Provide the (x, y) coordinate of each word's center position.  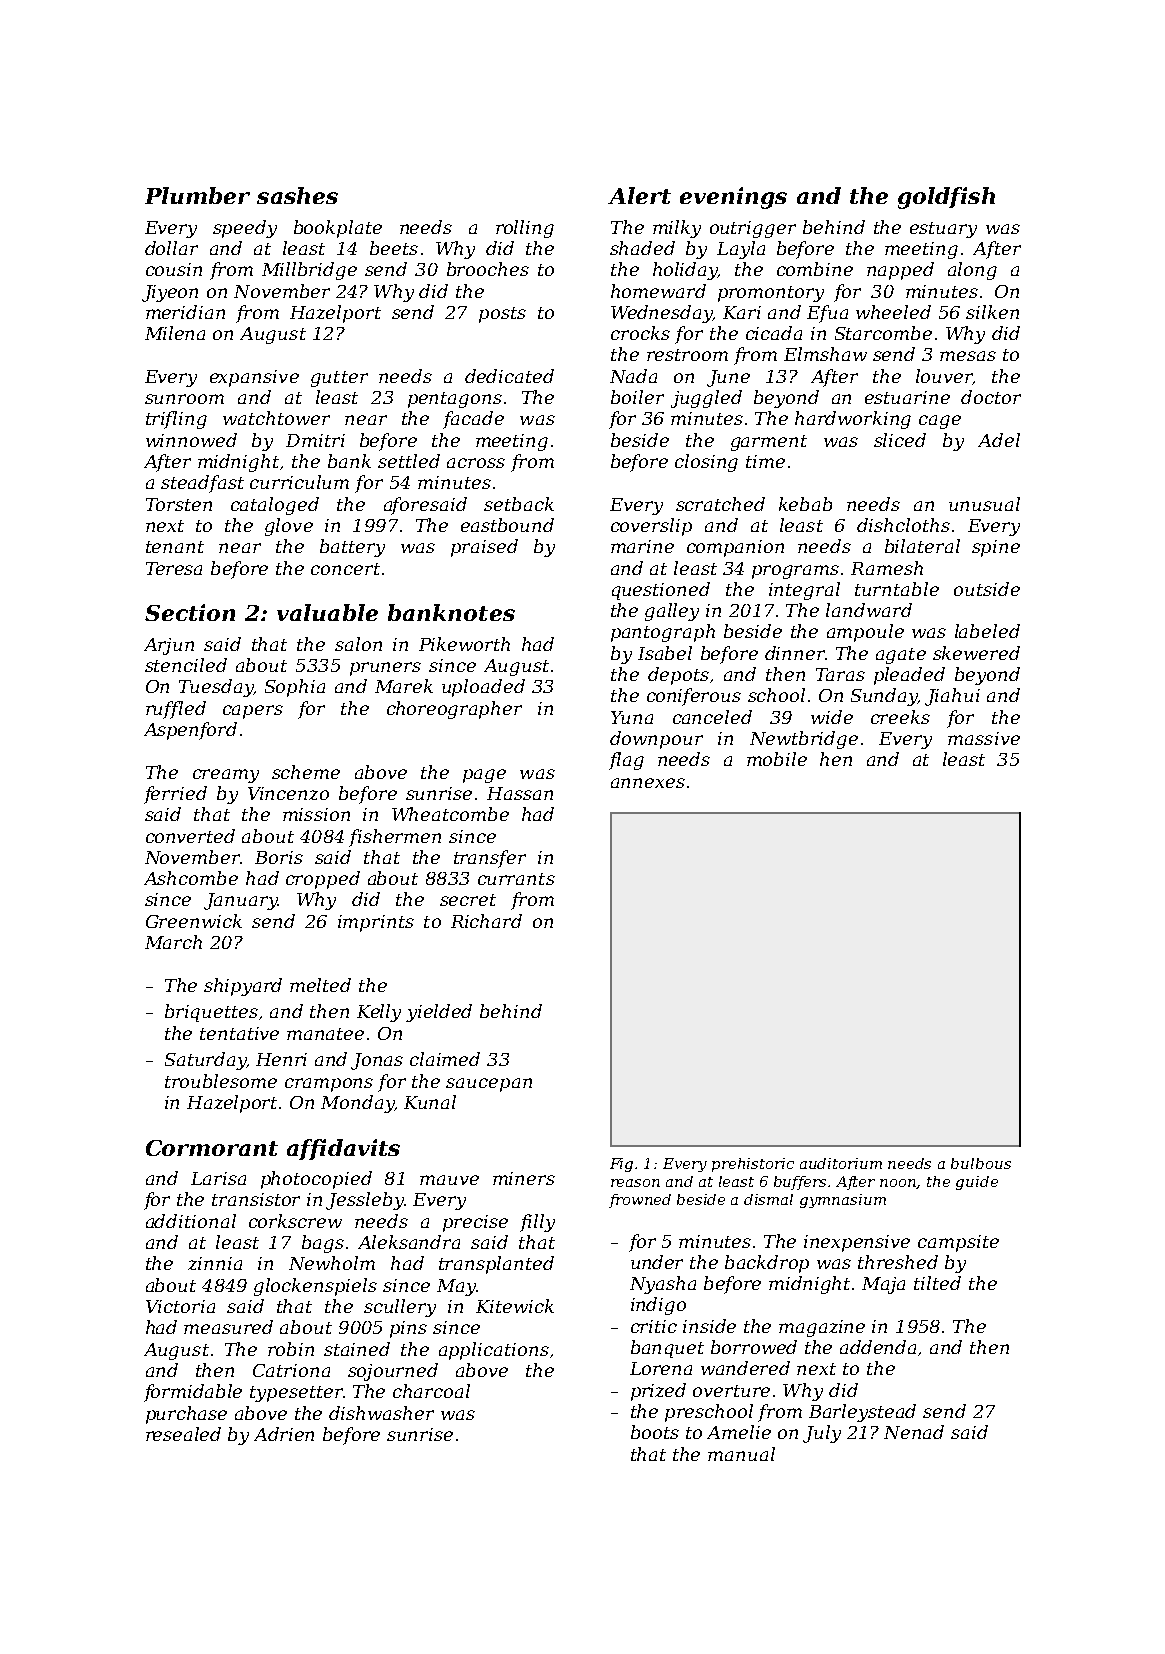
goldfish (946, 198)
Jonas (377, 1061)
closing (706, 463)
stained (357, 1349)
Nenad (914, 1432)
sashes (297, 195)
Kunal (430, 1102)
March (173, 942)
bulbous (981, 1163)
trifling (176, 420)
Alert (639, 195)
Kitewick (515, 1306)
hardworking (853, 420)
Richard (486, 921)
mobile (777, 759)
